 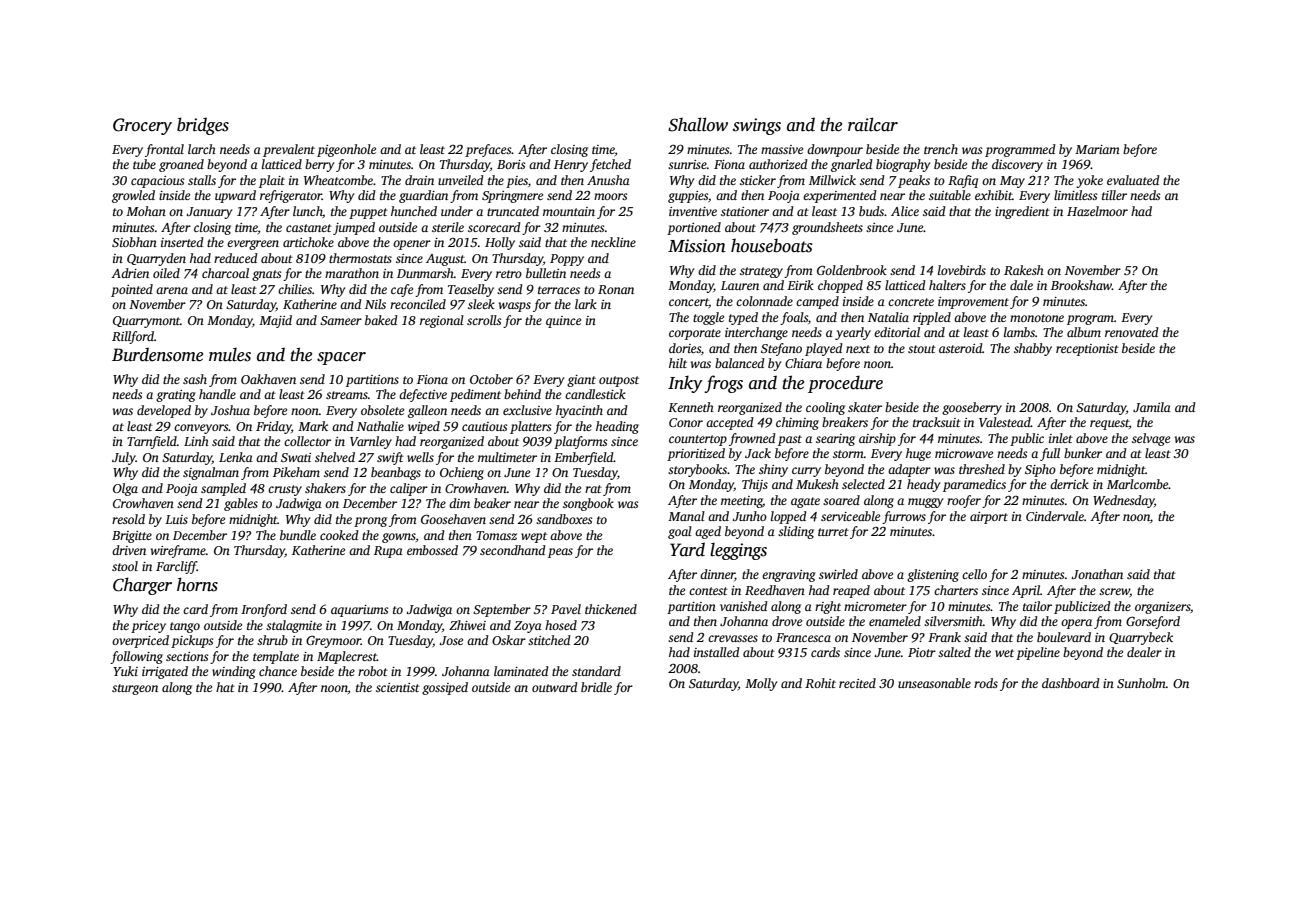 I want to click on Hazelmoor, so click(x=1097, y=211).
